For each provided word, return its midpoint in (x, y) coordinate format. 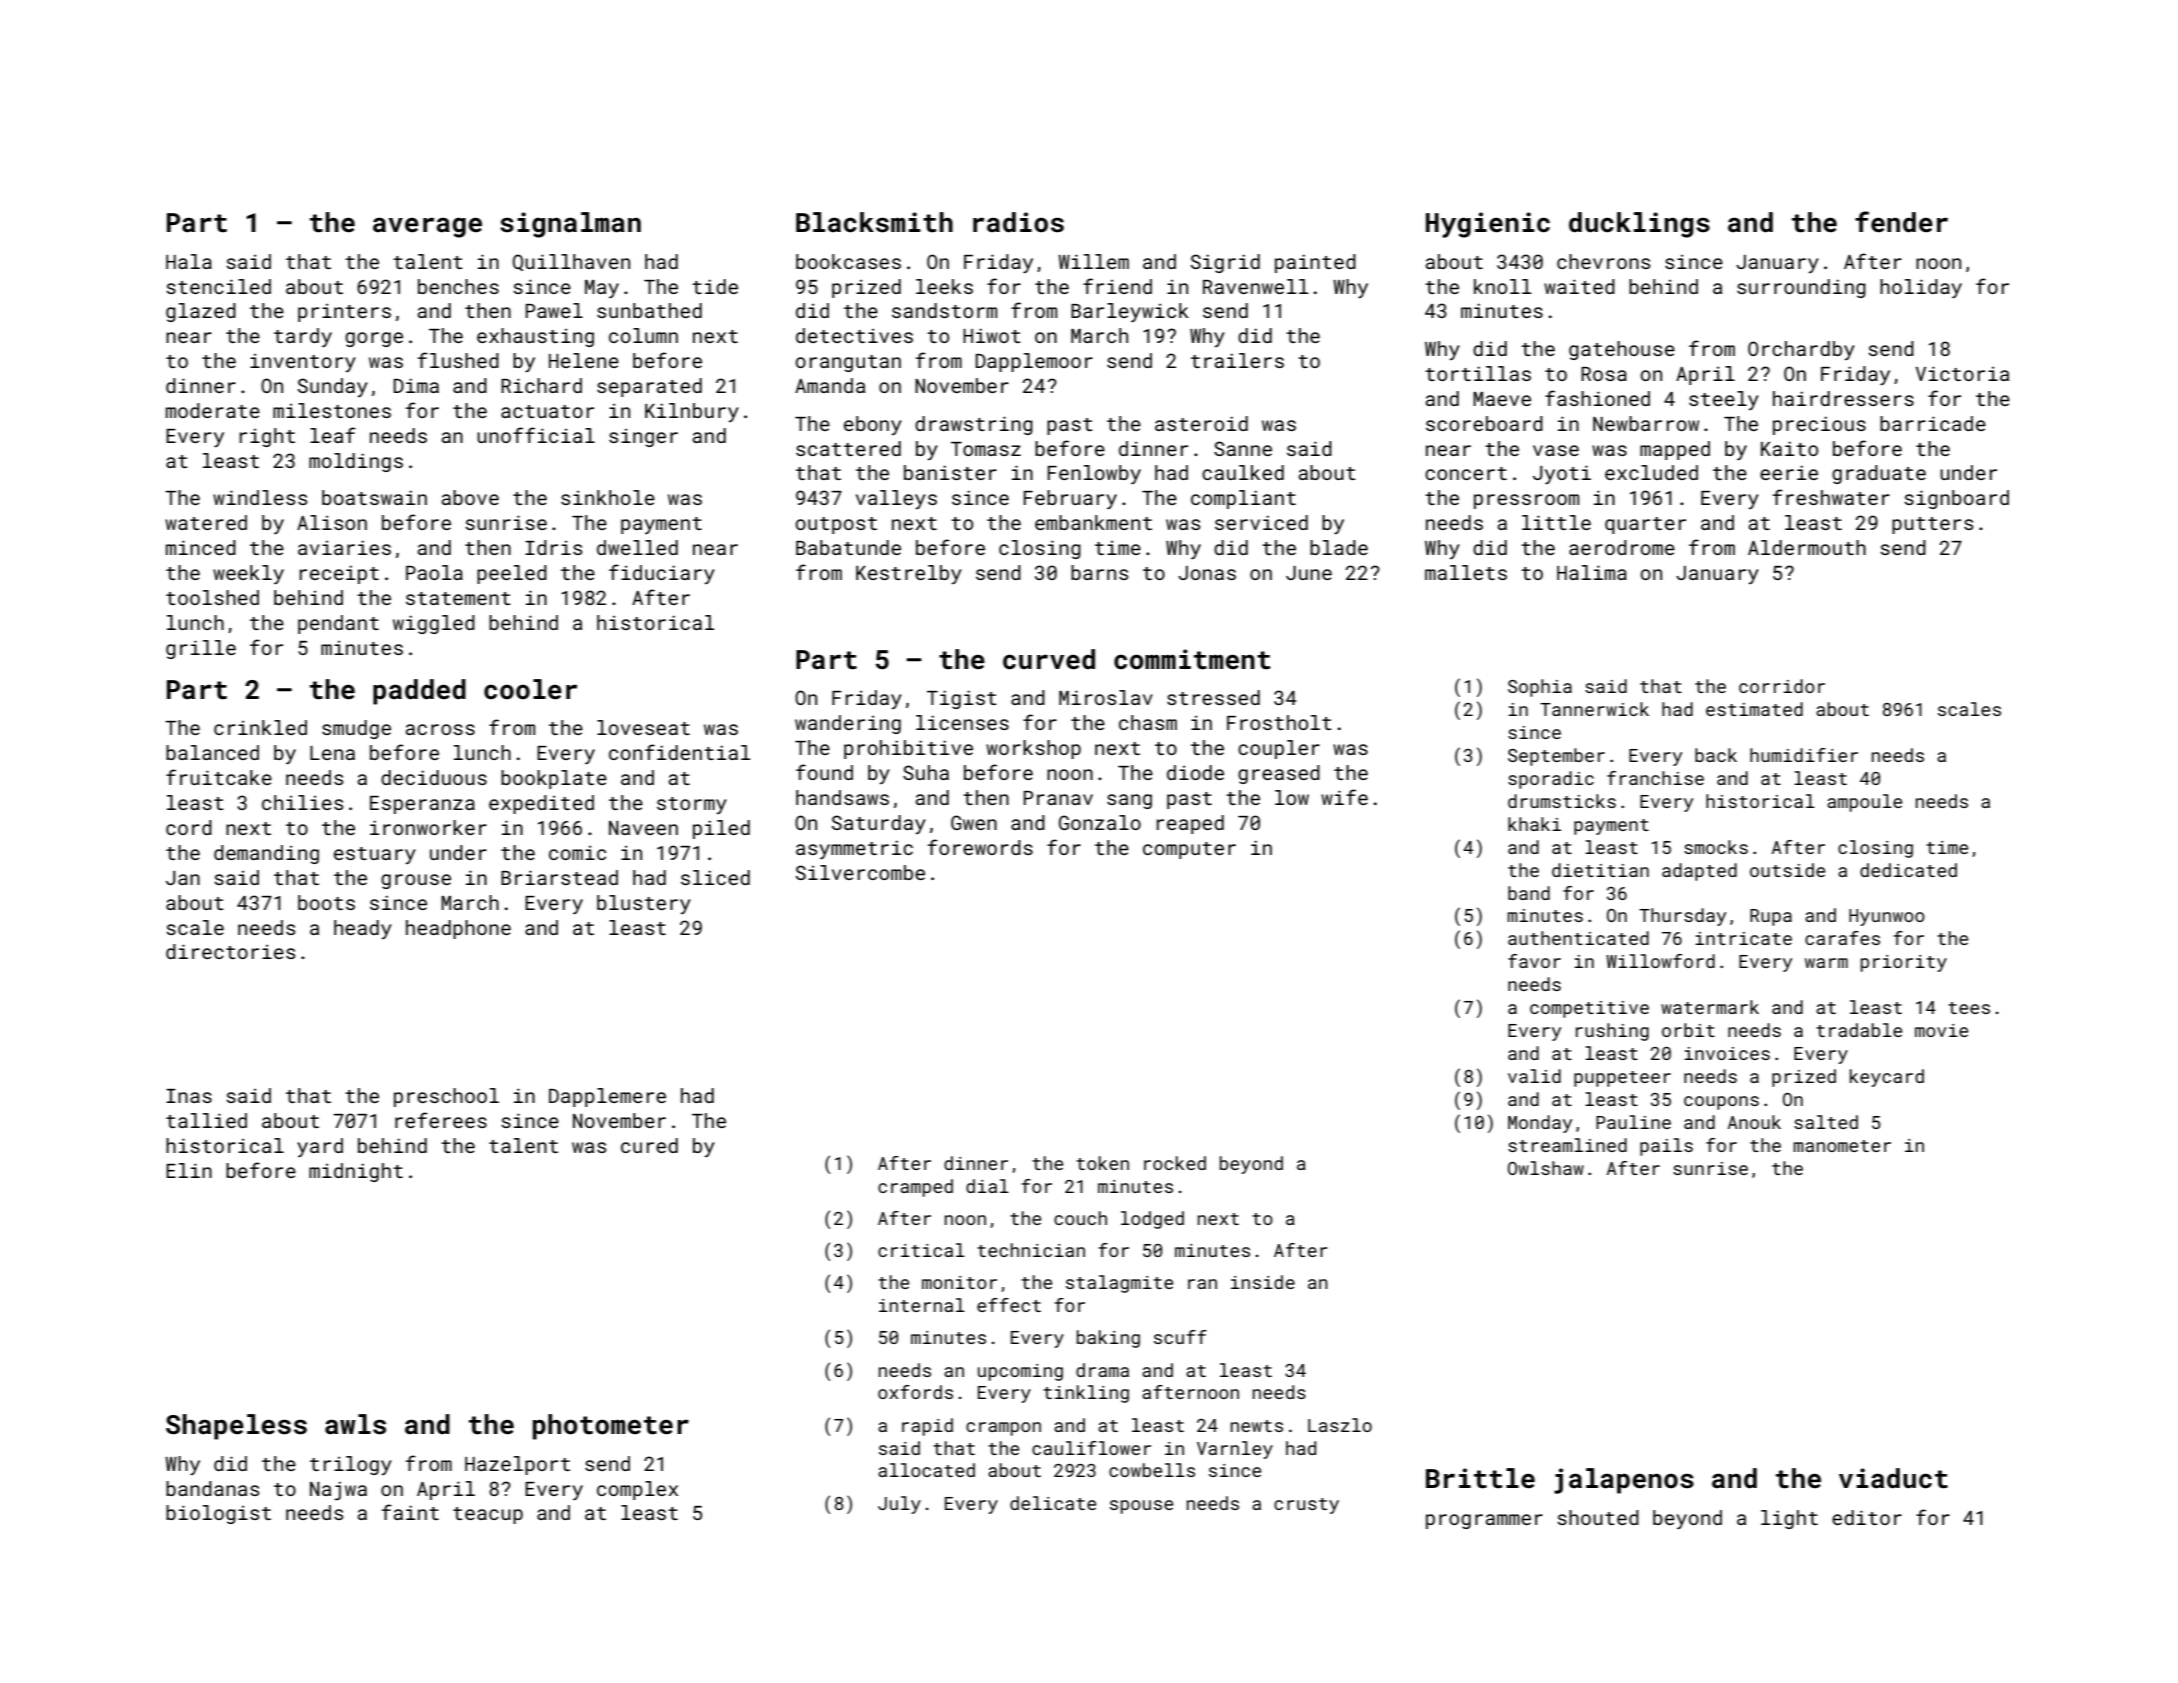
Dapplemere (607, 1097)
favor (1534, 961)
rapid (927, 1427)
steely (1724, 400)
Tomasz (986, 449)
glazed (201, 312)
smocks (1716, 847)
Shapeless (236, 1427)
